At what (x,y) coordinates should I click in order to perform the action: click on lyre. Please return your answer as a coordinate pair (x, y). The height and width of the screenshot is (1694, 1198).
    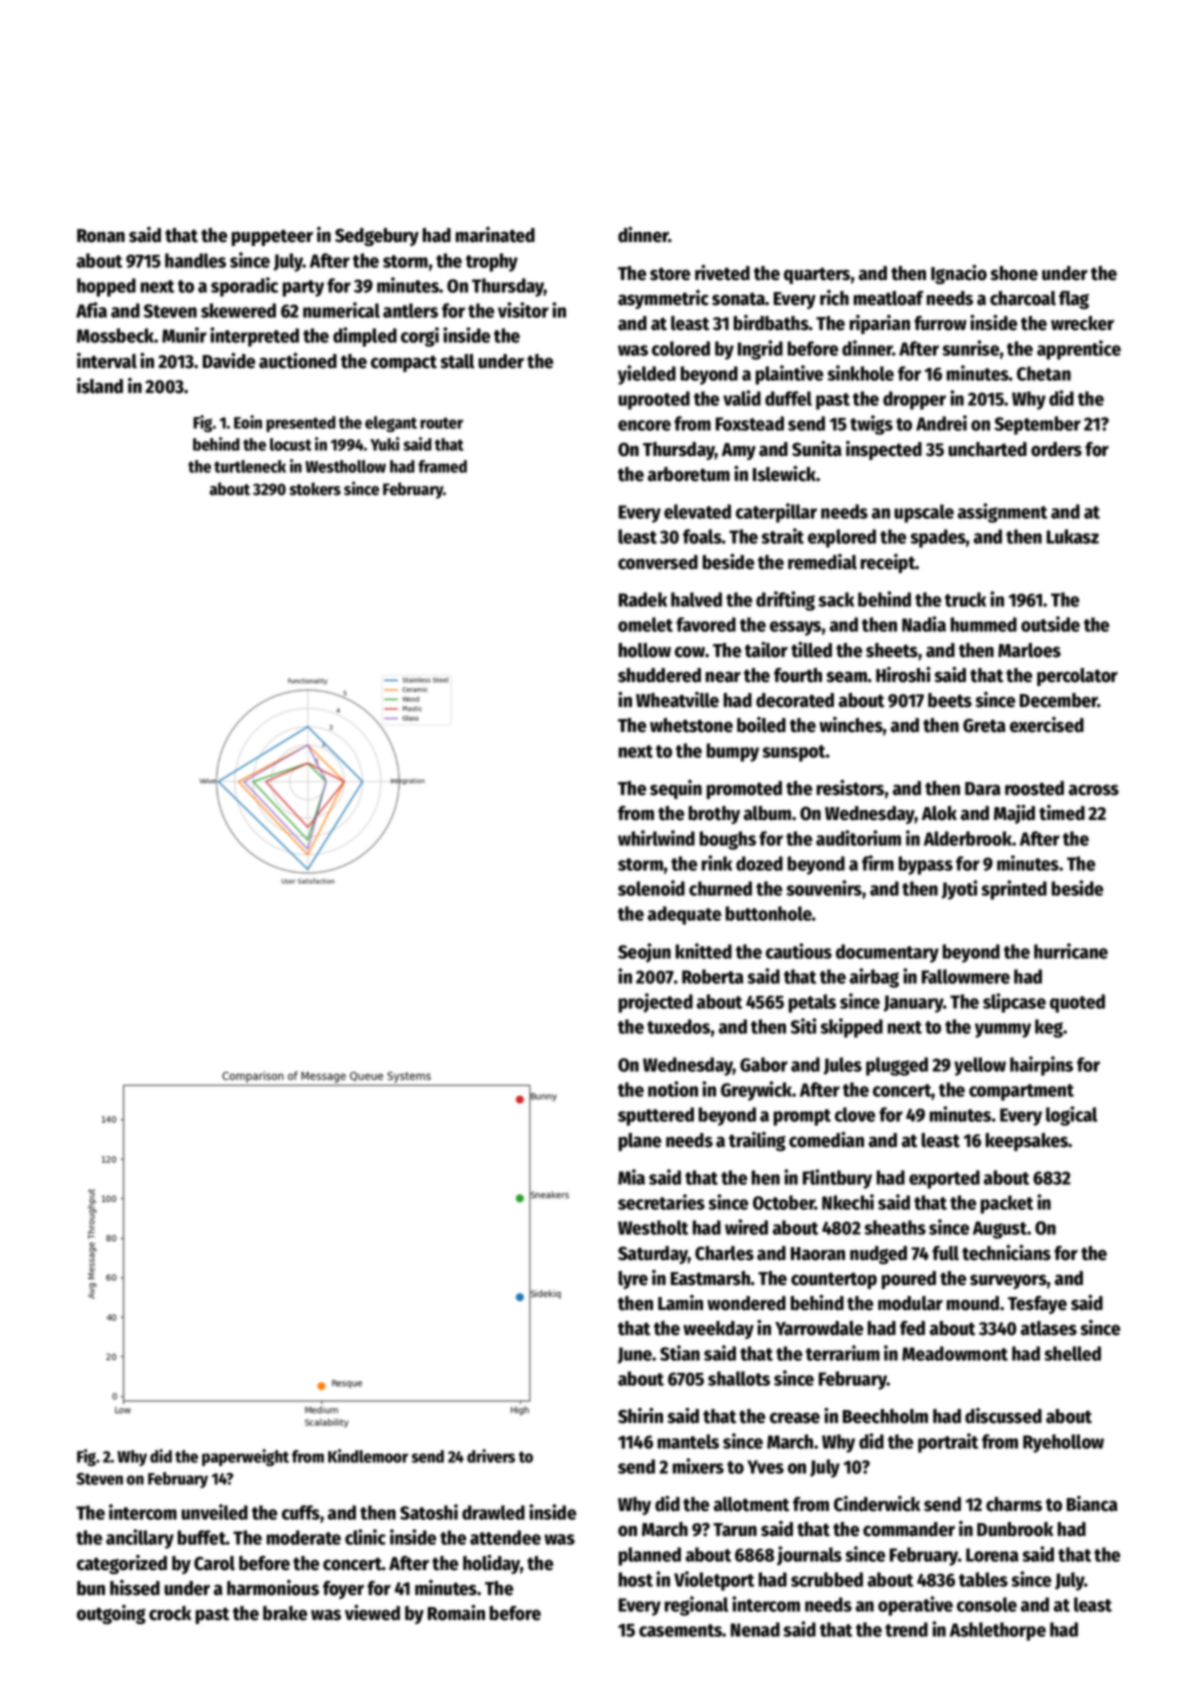
    Looking at the image, I should click on (633, 1280).
